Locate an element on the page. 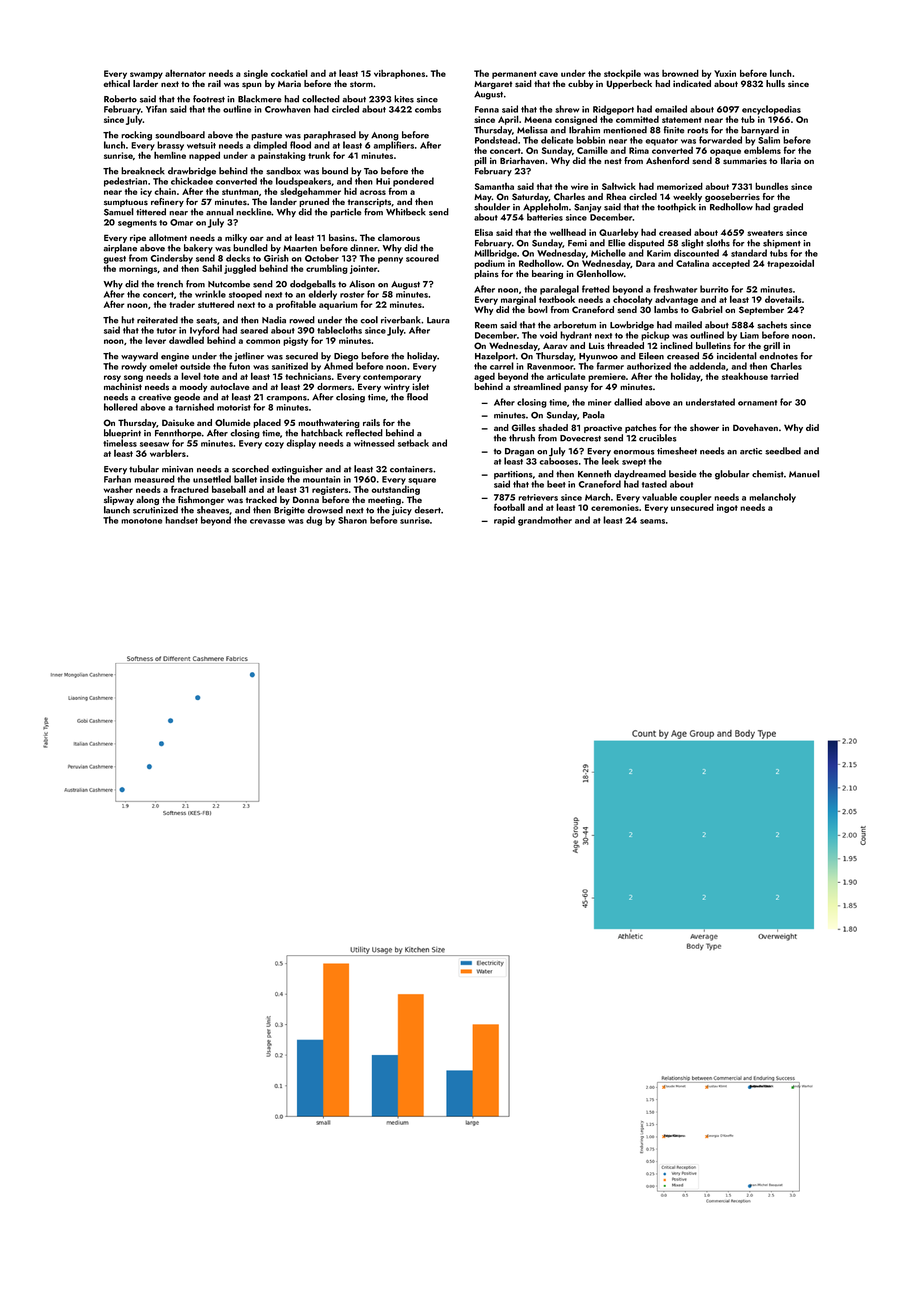 The width and height of the document is (924, 1308). Dovehaven is located at coordinates (755, 427).
